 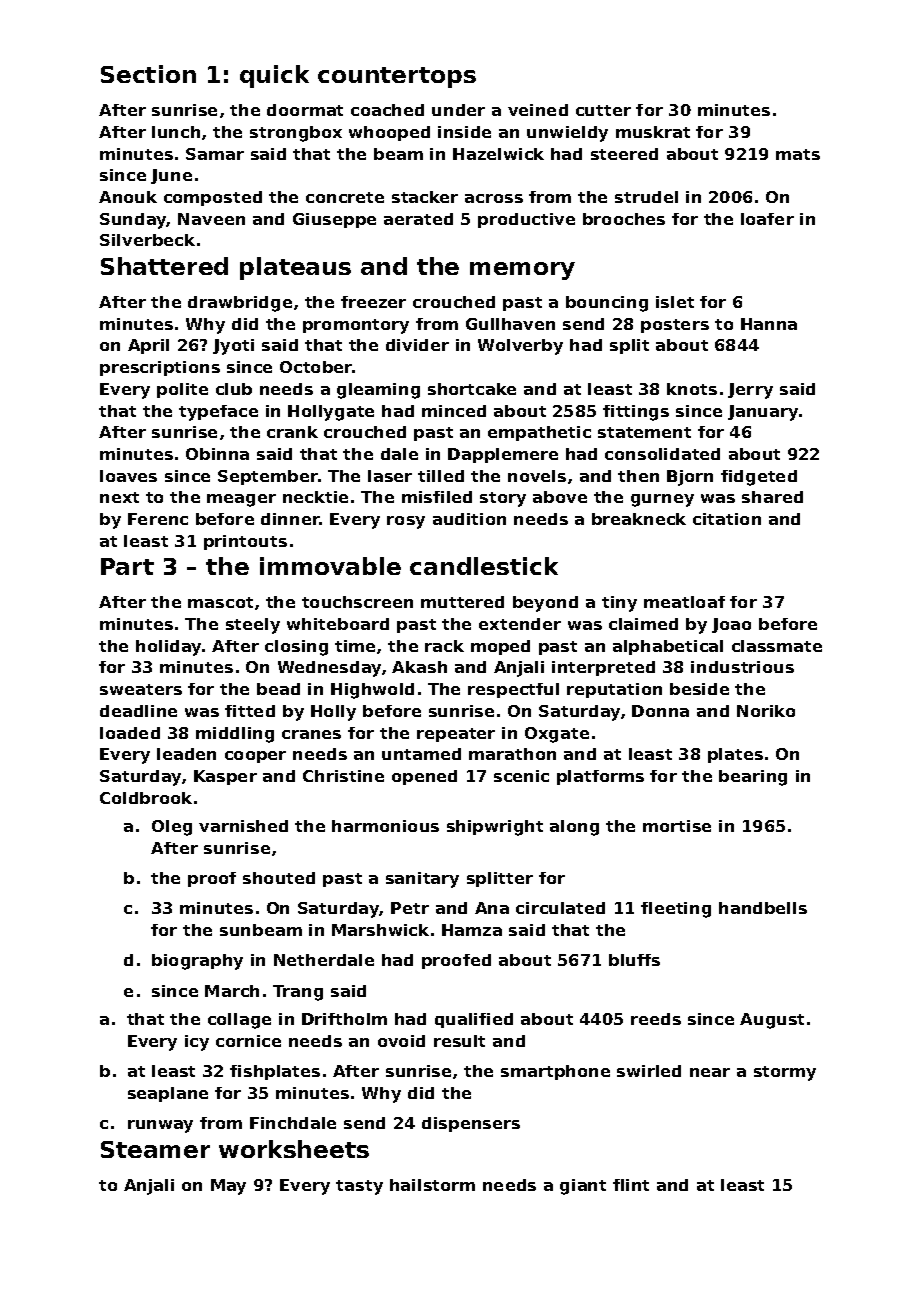 What do you see at coordinates (228, 1187) in the screenshot?
I see `May` at bounding box center [228, 1187].
